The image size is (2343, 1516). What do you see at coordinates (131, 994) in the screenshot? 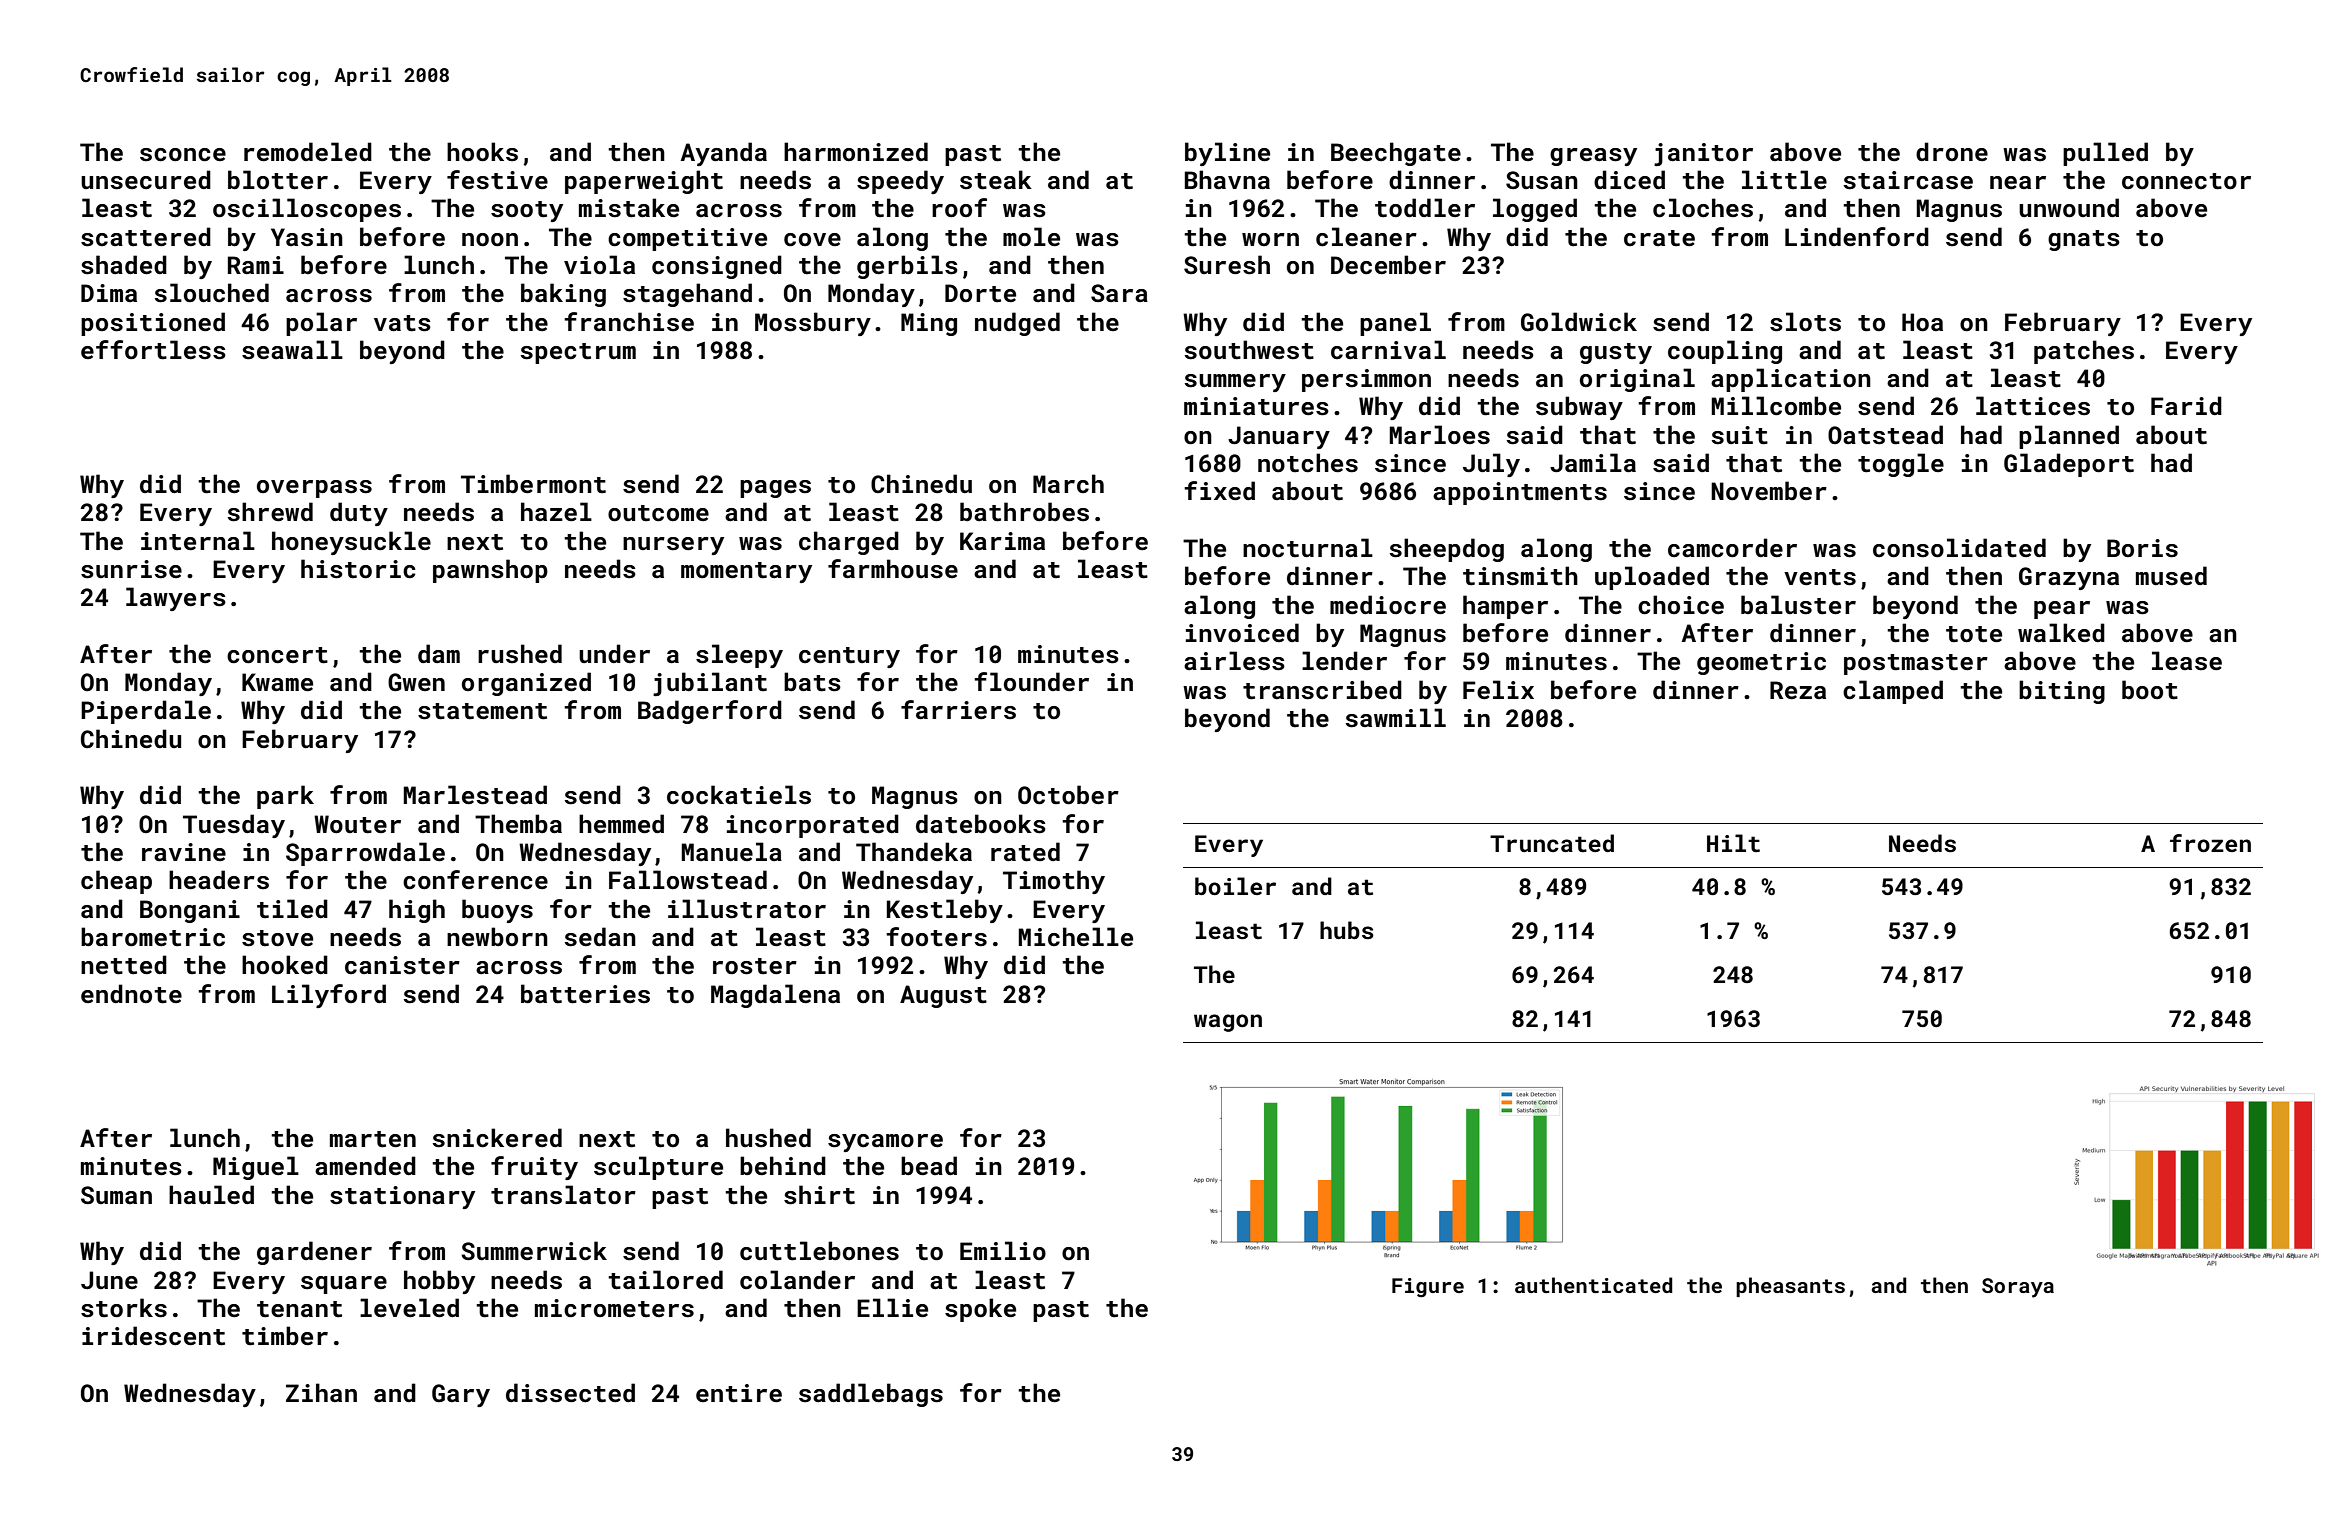
I see `endnote` at bounding box center [131, 994].
